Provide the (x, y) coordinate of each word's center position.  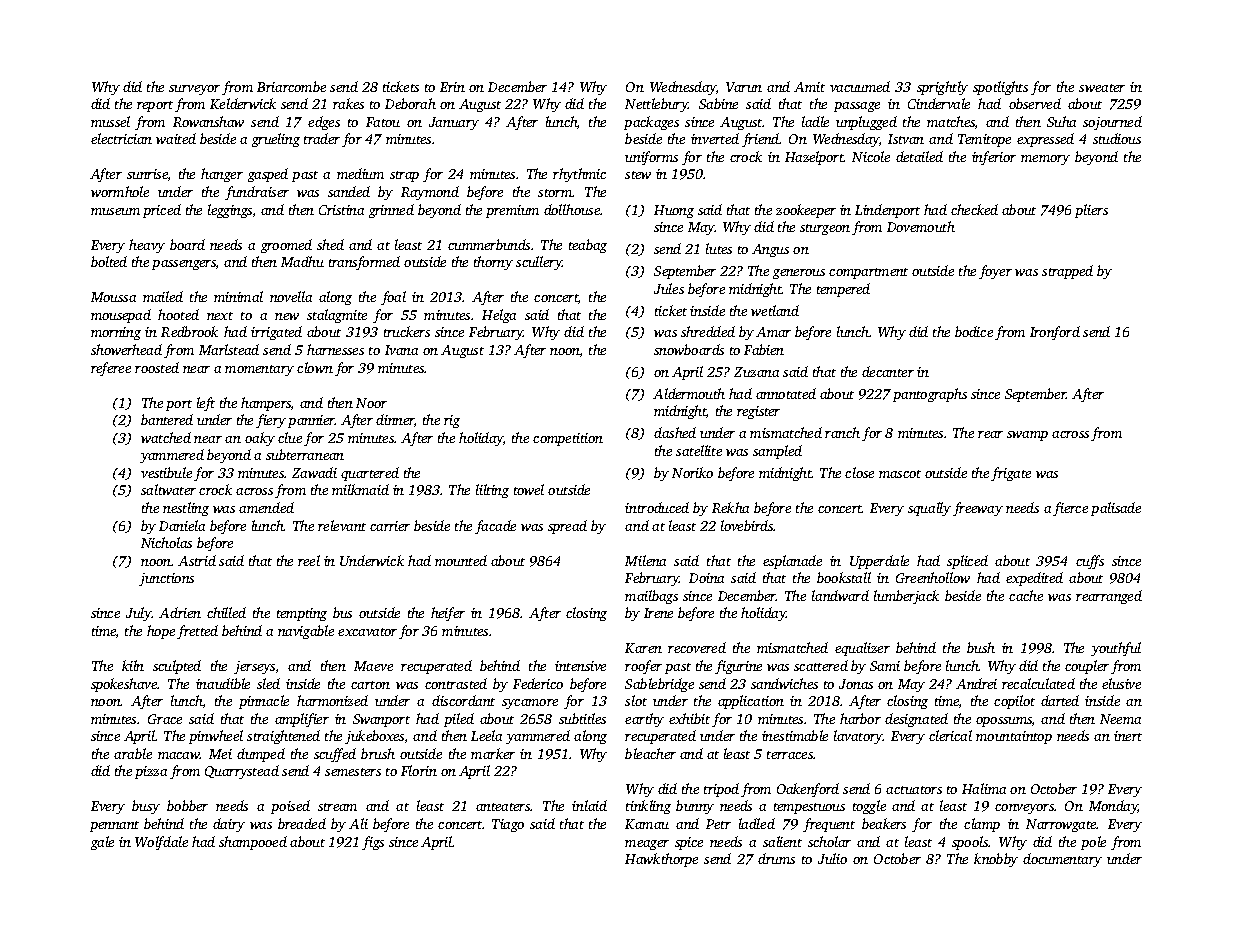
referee (111, 369)
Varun (744, 87)
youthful (1116, 649)
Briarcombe (291, 86)
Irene (658, 613)
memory (1045, 160)
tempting (302, 614)
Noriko (692, 472)
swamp (1027, 436)
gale (102, 843)
